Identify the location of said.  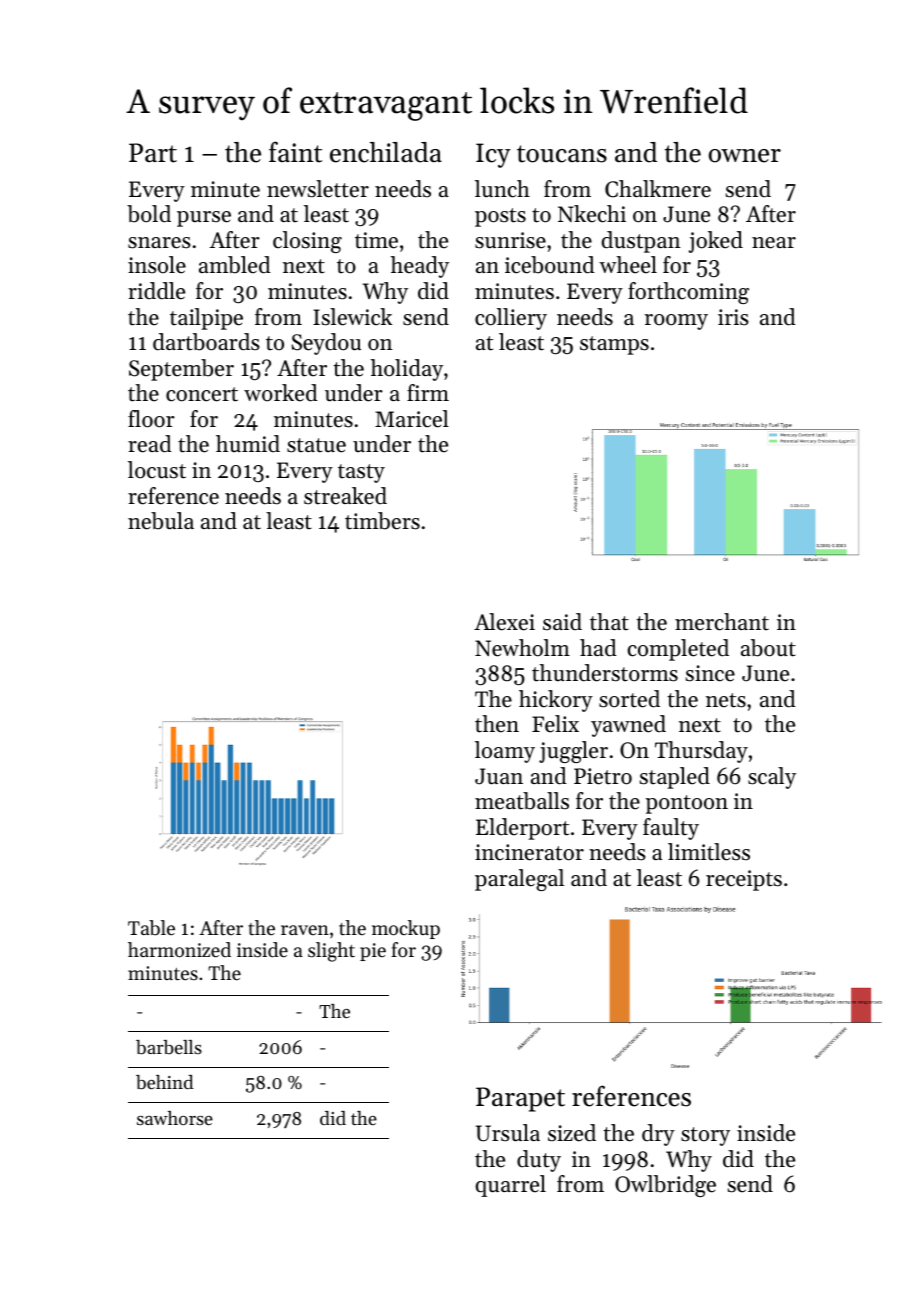
(562, 622).
